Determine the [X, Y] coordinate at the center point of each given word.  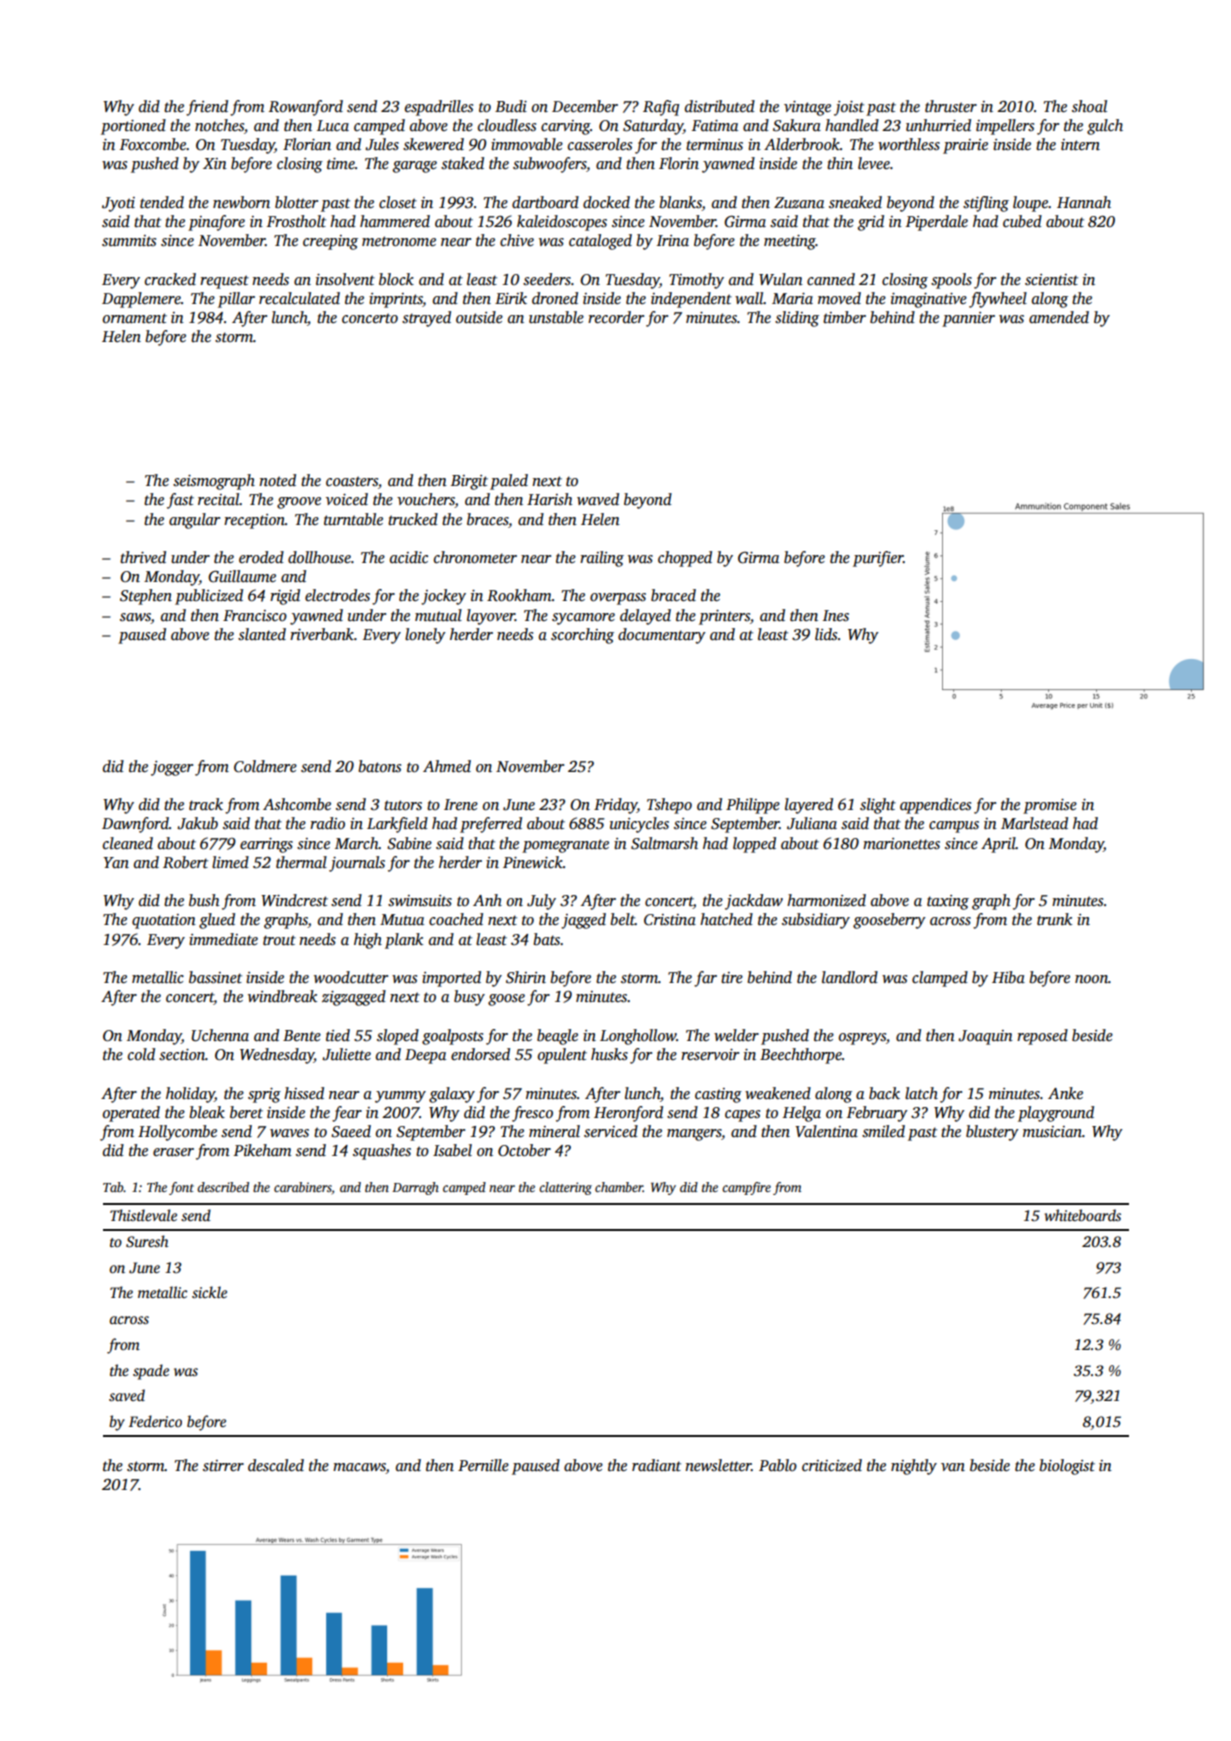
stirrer [223, 1465]
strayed [426, 319]
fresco [532, 1114]
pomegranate [565, 846]
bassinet [215, 977]
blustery [992, 1133]
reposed [1042, 1037]
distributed [720, 106]
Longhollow [638, 1037]
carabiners [303, 1187]
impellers [1005, 127]
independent [691, 300]
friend [207, 108]
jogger [172, 768]
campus [954, 827]
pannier [968, 319]
